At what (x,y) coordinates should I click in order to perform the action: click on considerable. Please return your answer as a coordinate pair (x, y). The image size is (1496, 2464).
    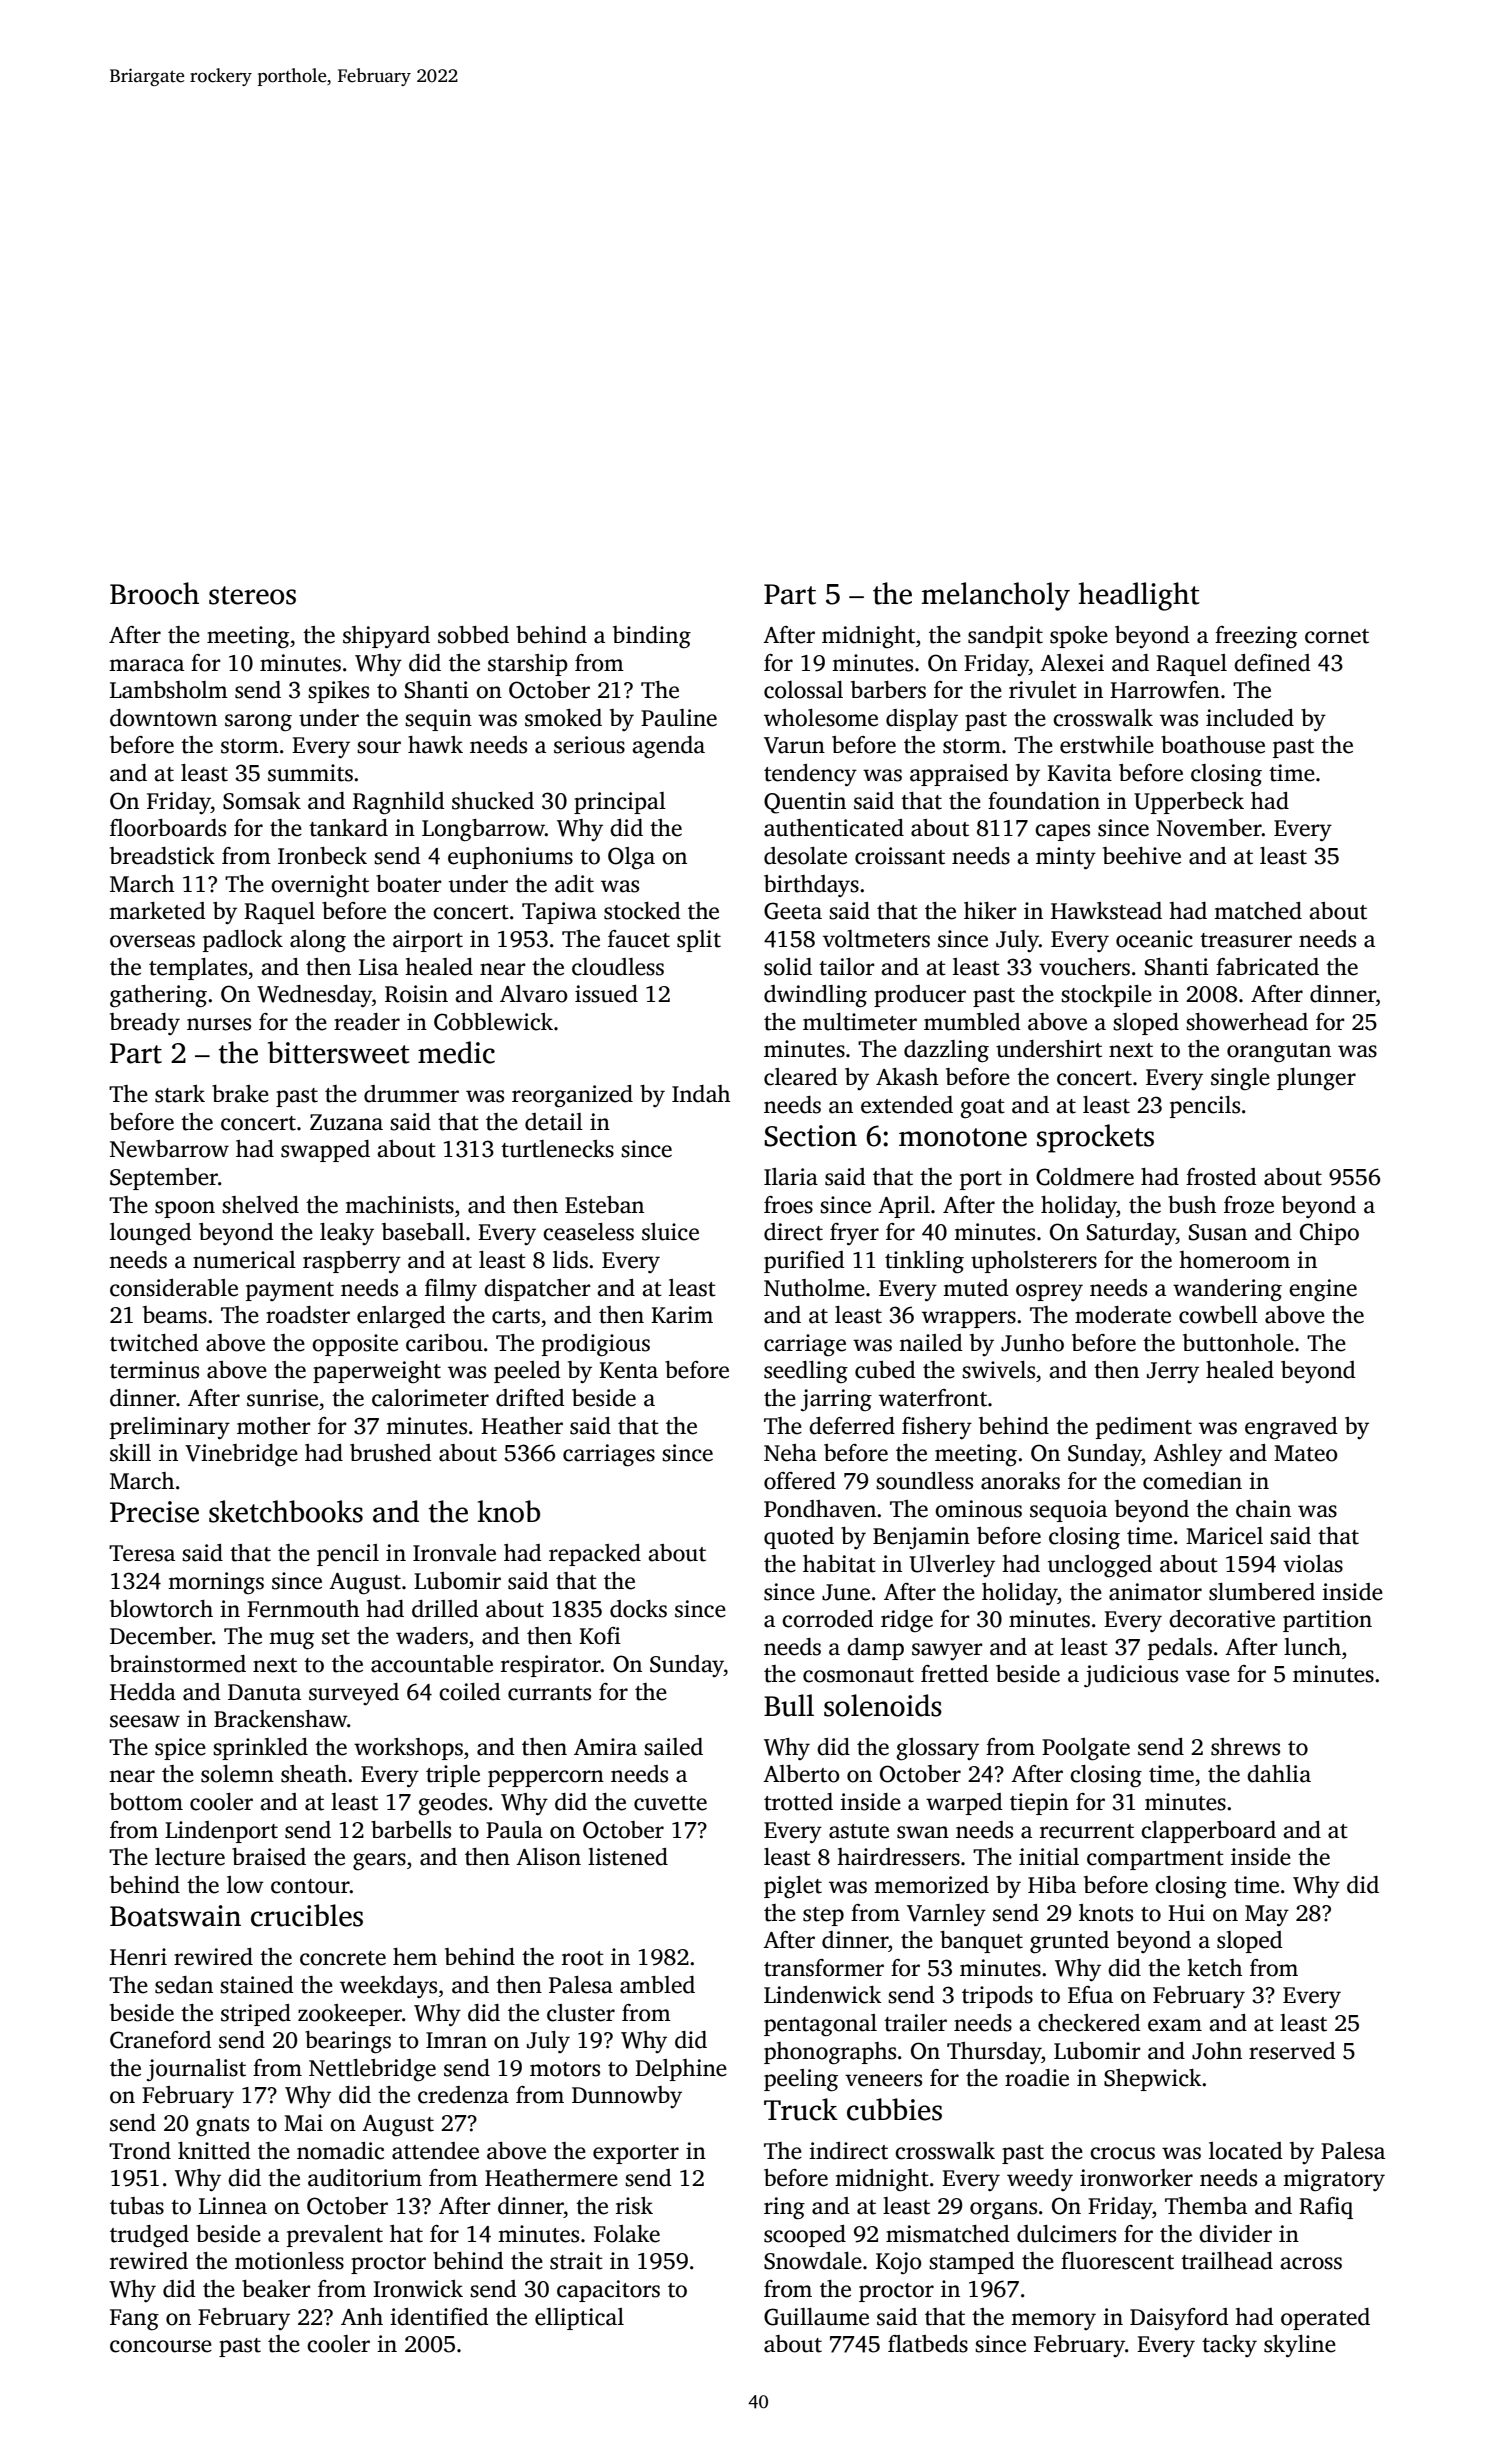
    Looking at the image, I should click on (174, 1288).
